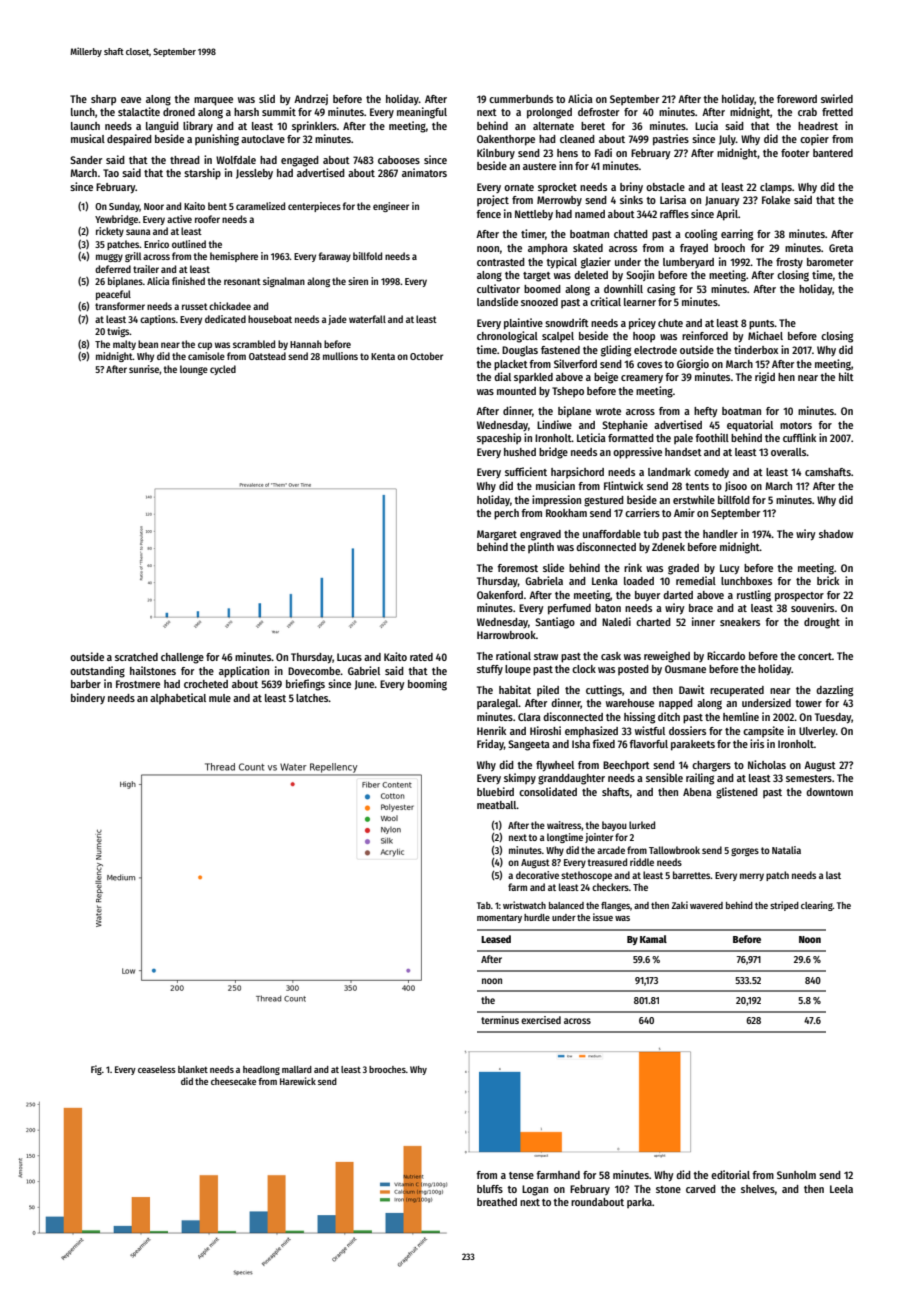 This page has width=924, height=1308. Describe the element at coordinates (85, 126) in the page. I see `launch` at that location.
